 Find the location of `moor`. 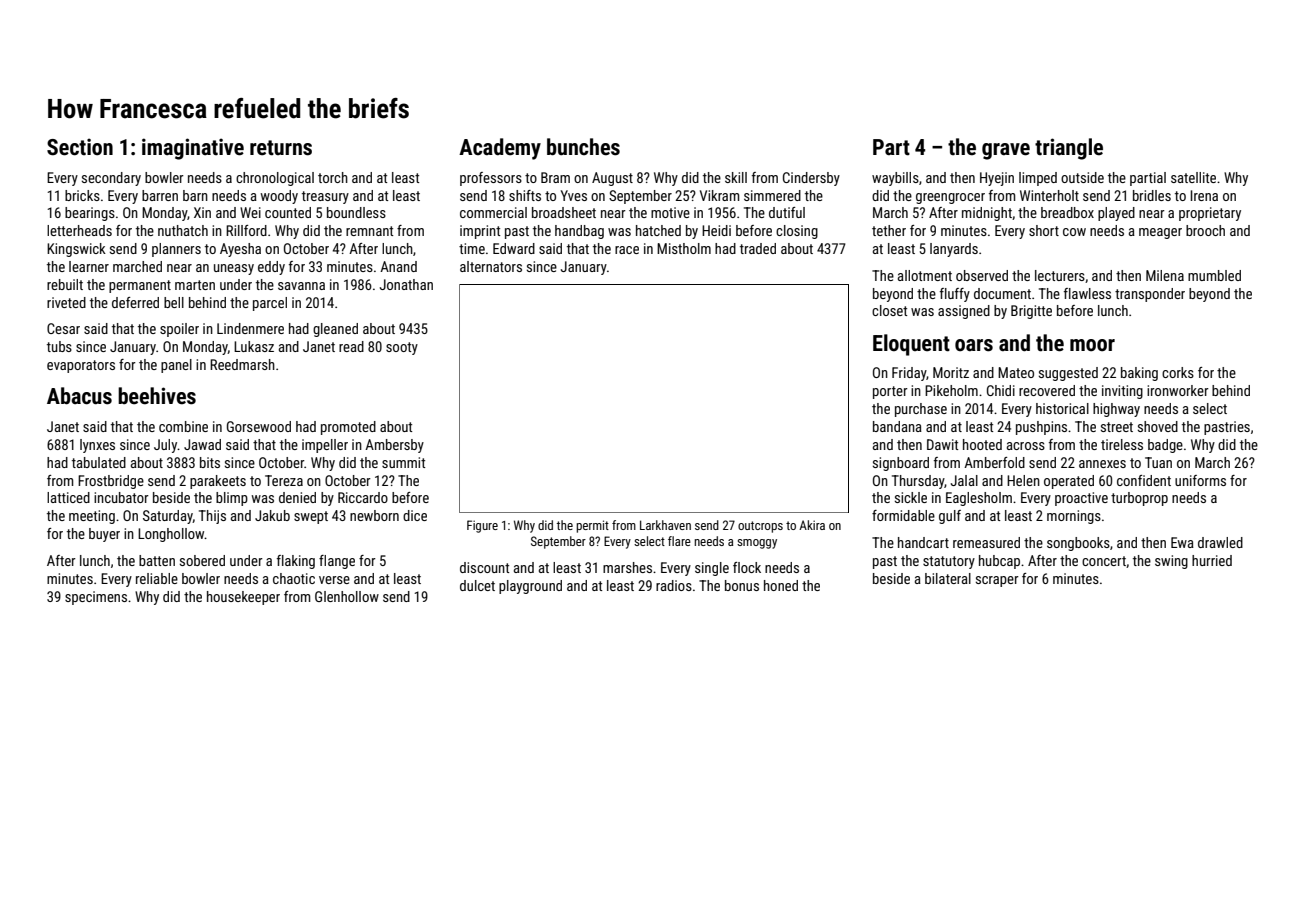

moor is located at coordinates (1092, 345).
